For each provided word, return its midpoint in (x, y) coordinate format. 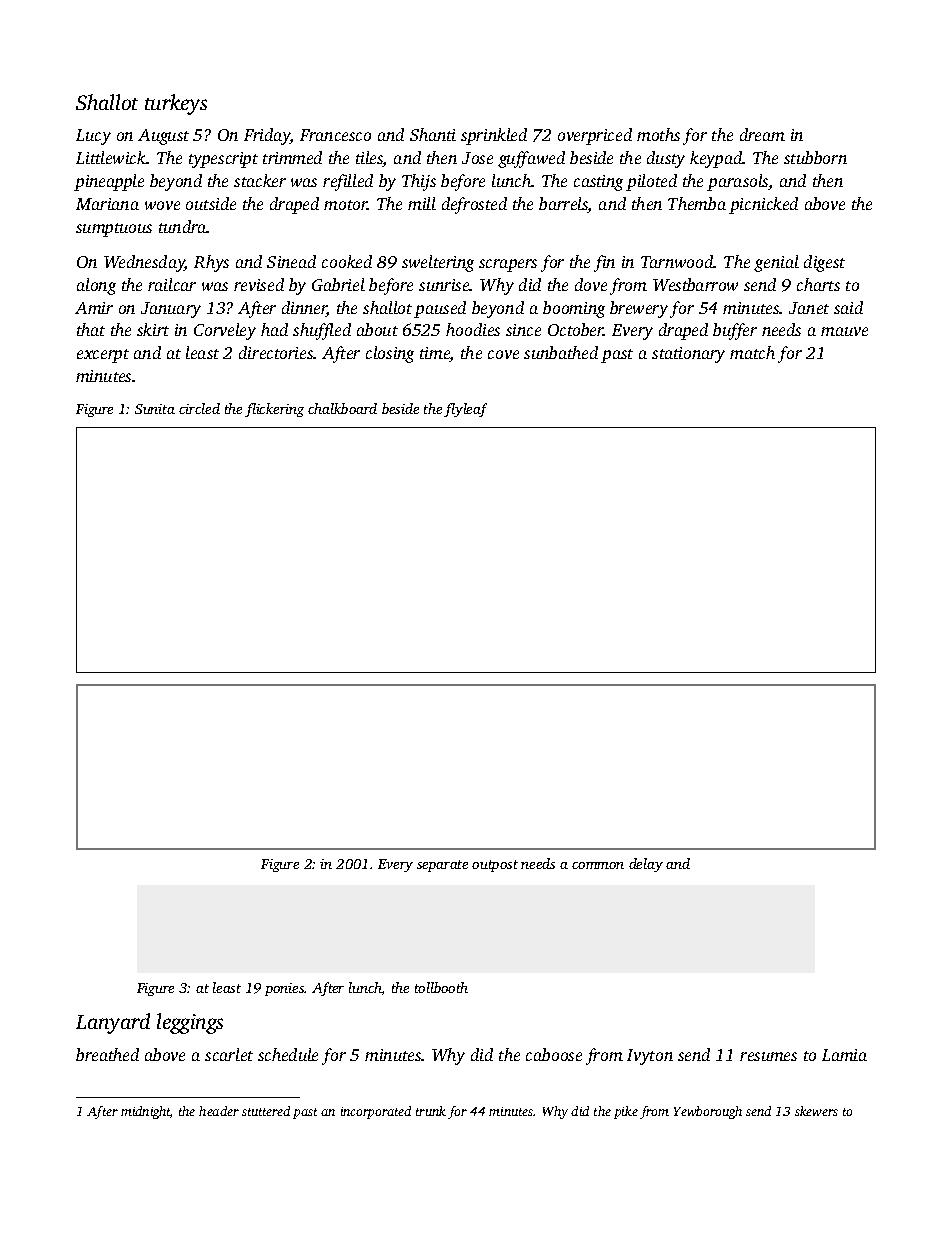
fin (604, 263)
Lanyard (113, 1023)
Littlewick (111, 157)
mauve (844, 331)
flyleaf (465, 410)
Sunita (155, 409)
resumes (768, 1056)
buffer (735, 331)
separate (442, 866)
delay (646, 865)
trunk (431, 1111)
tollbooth (441, 987)
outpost (495, 866)
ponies (285, 989)
